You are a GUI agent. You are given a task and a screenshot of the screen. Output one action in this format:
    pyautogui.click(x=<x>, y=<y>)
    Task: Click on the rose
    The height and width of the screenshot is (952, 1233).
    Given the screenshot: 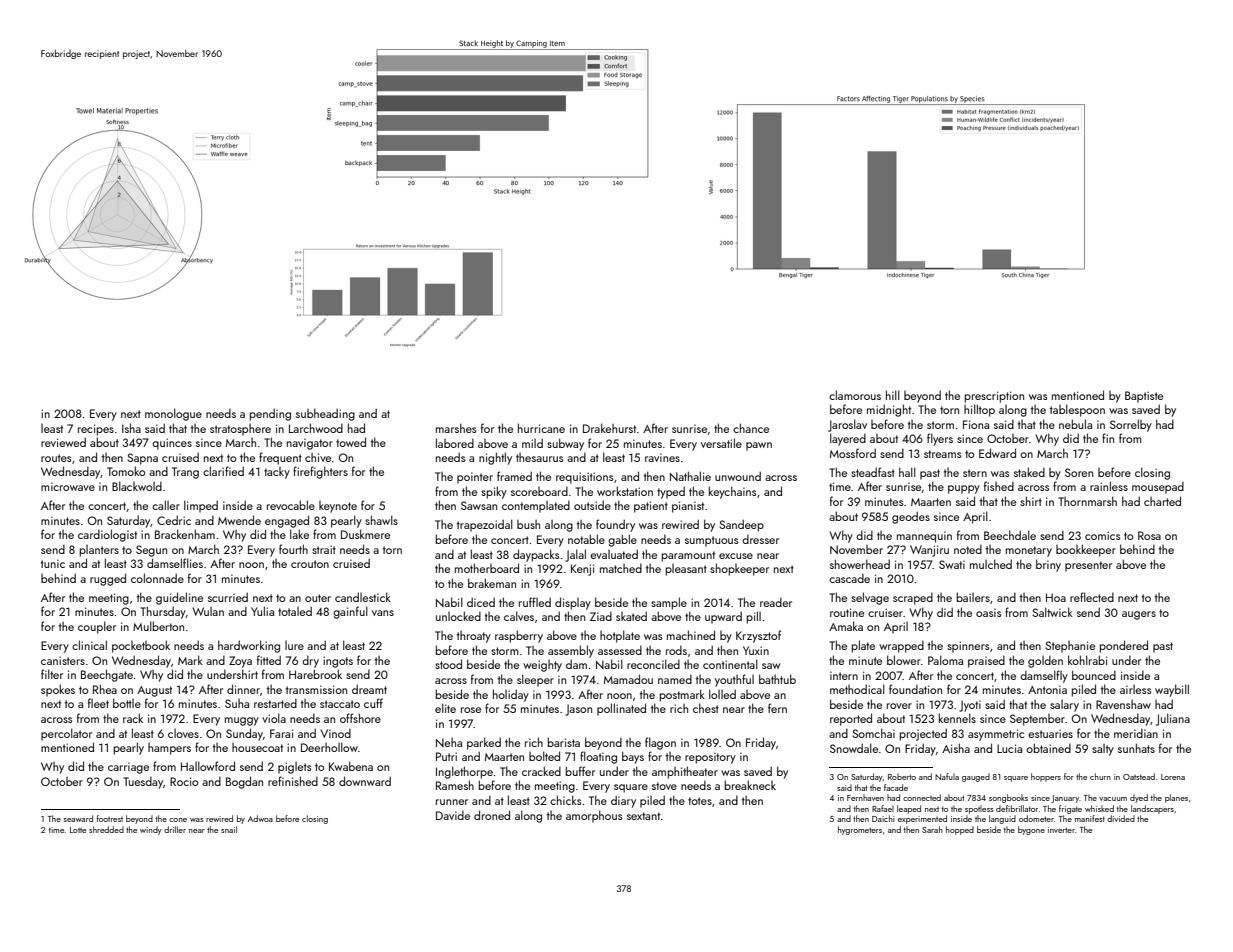 What is the action you would take?
    pyautogui.click(x=471, y=710)
